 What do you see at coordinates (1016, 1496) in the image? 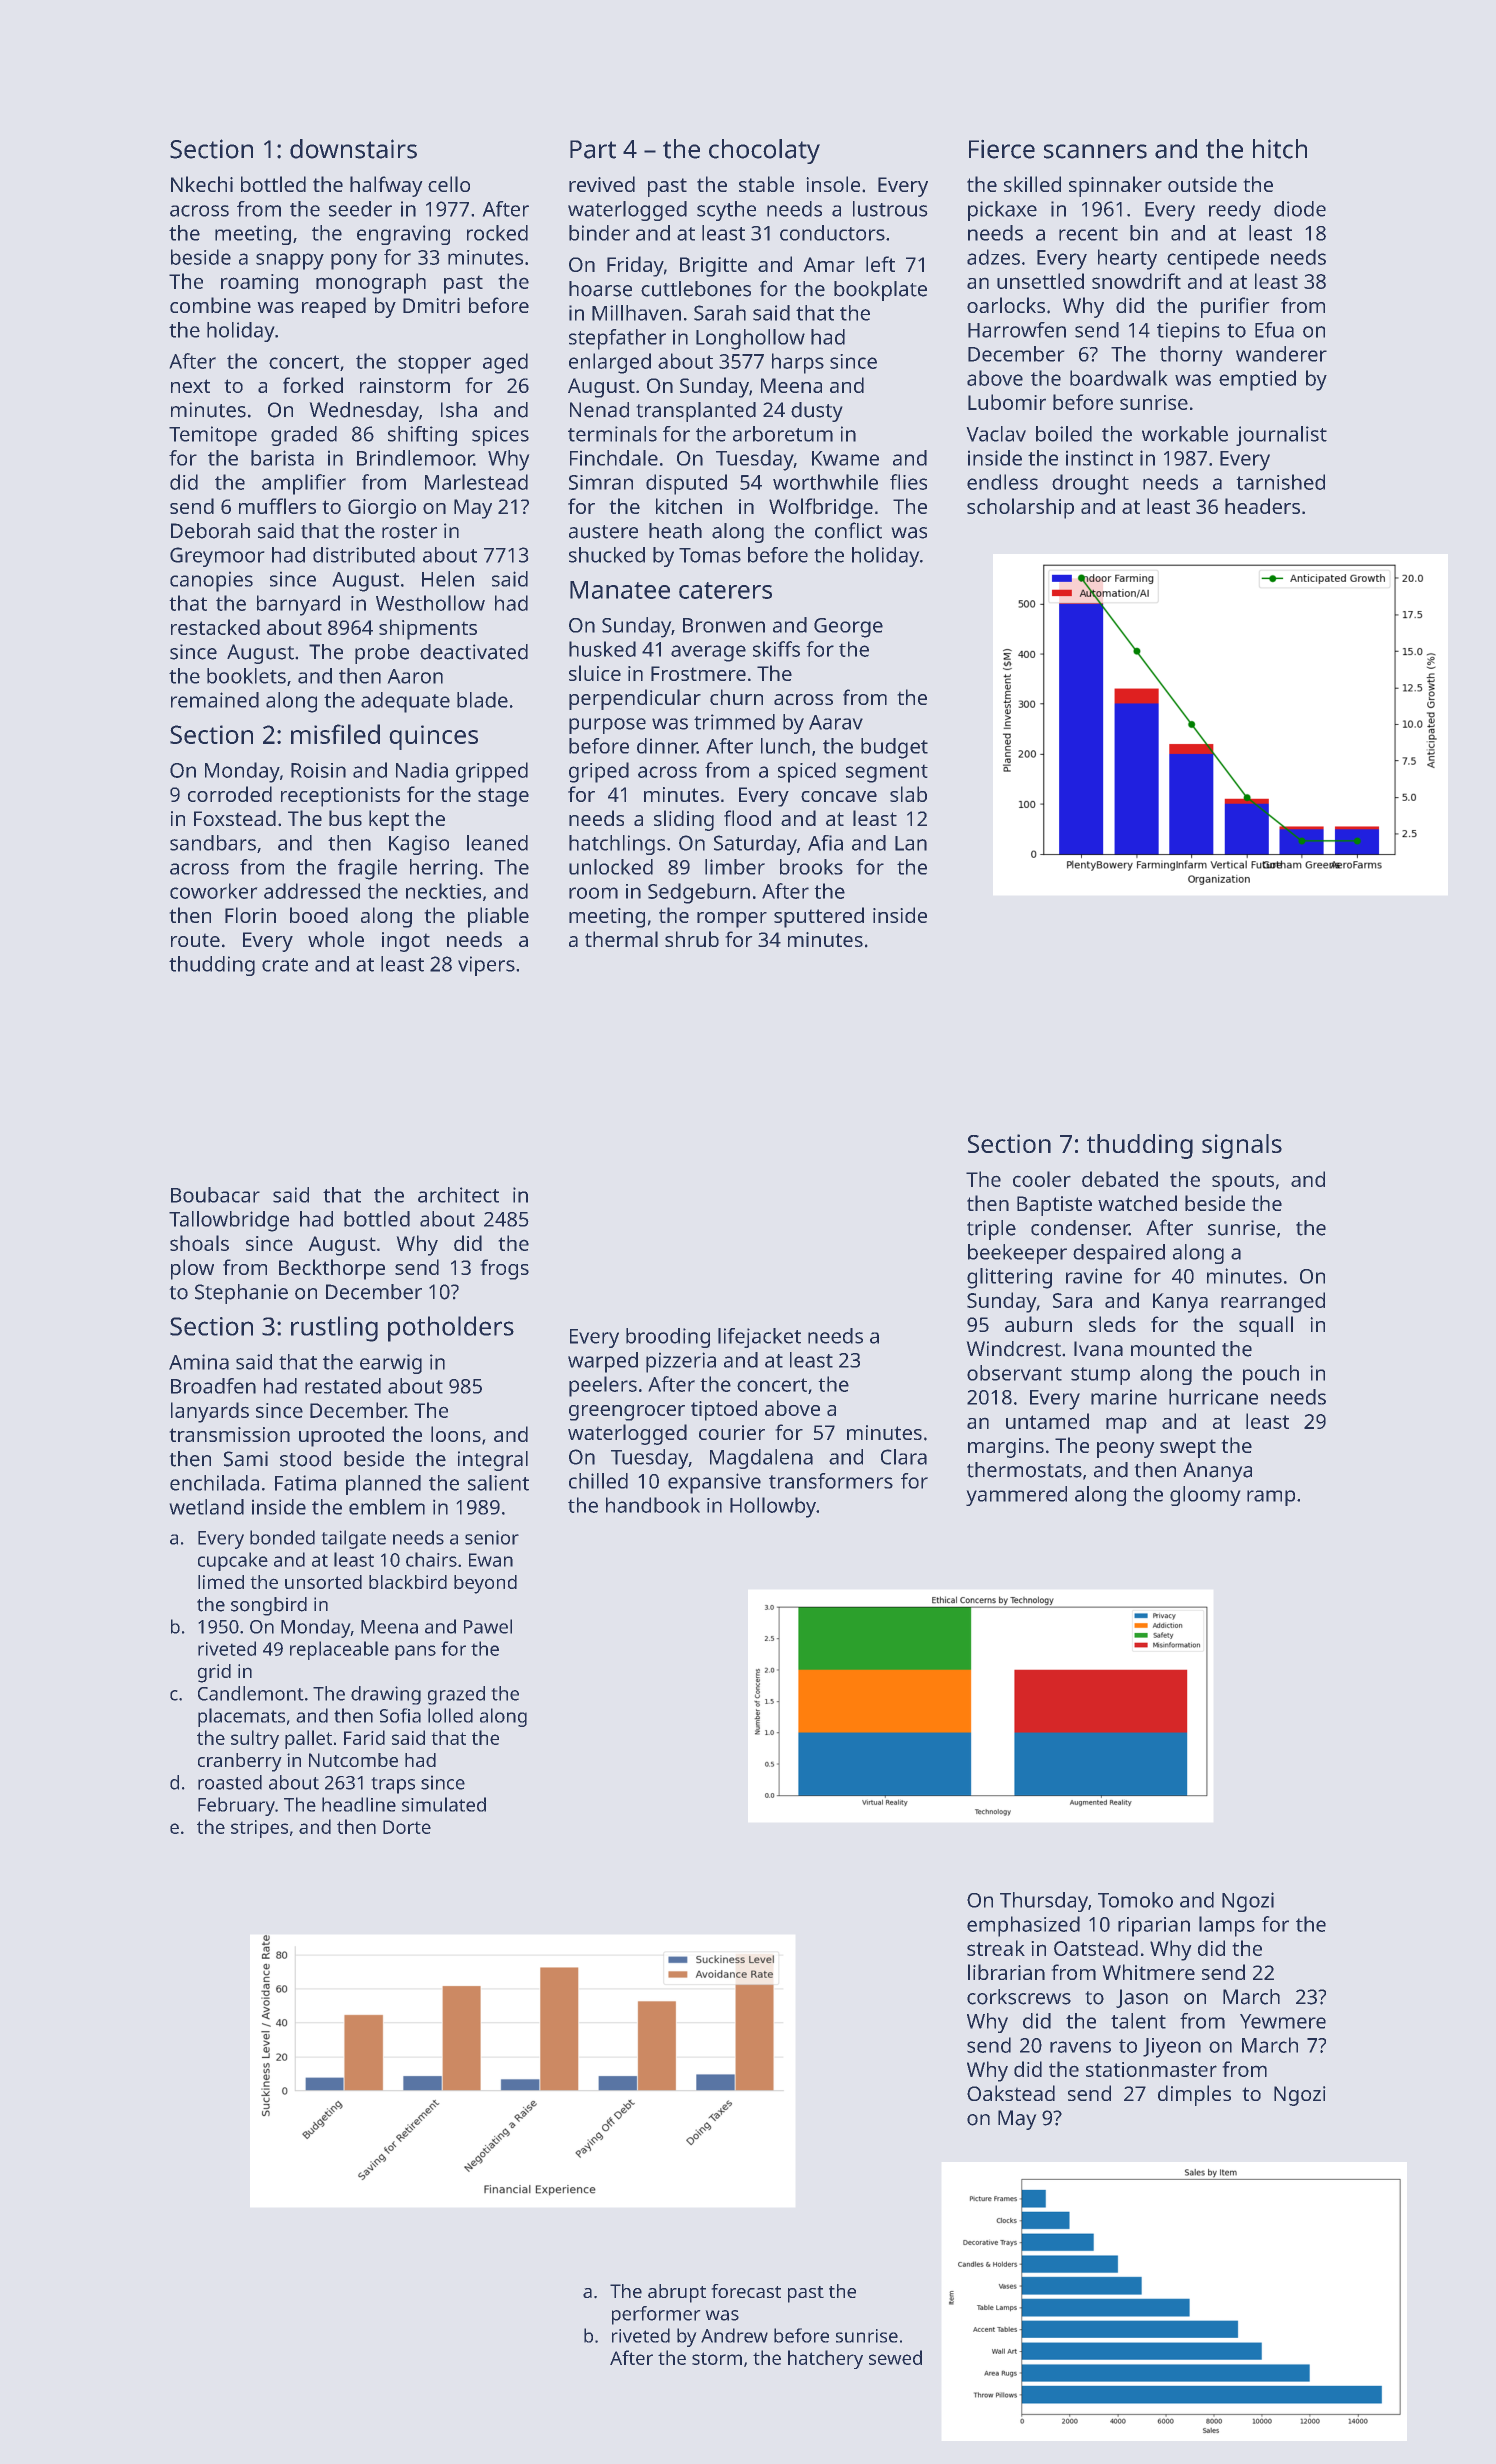
I see `yammered` at bounding box center [1016, 1496].
